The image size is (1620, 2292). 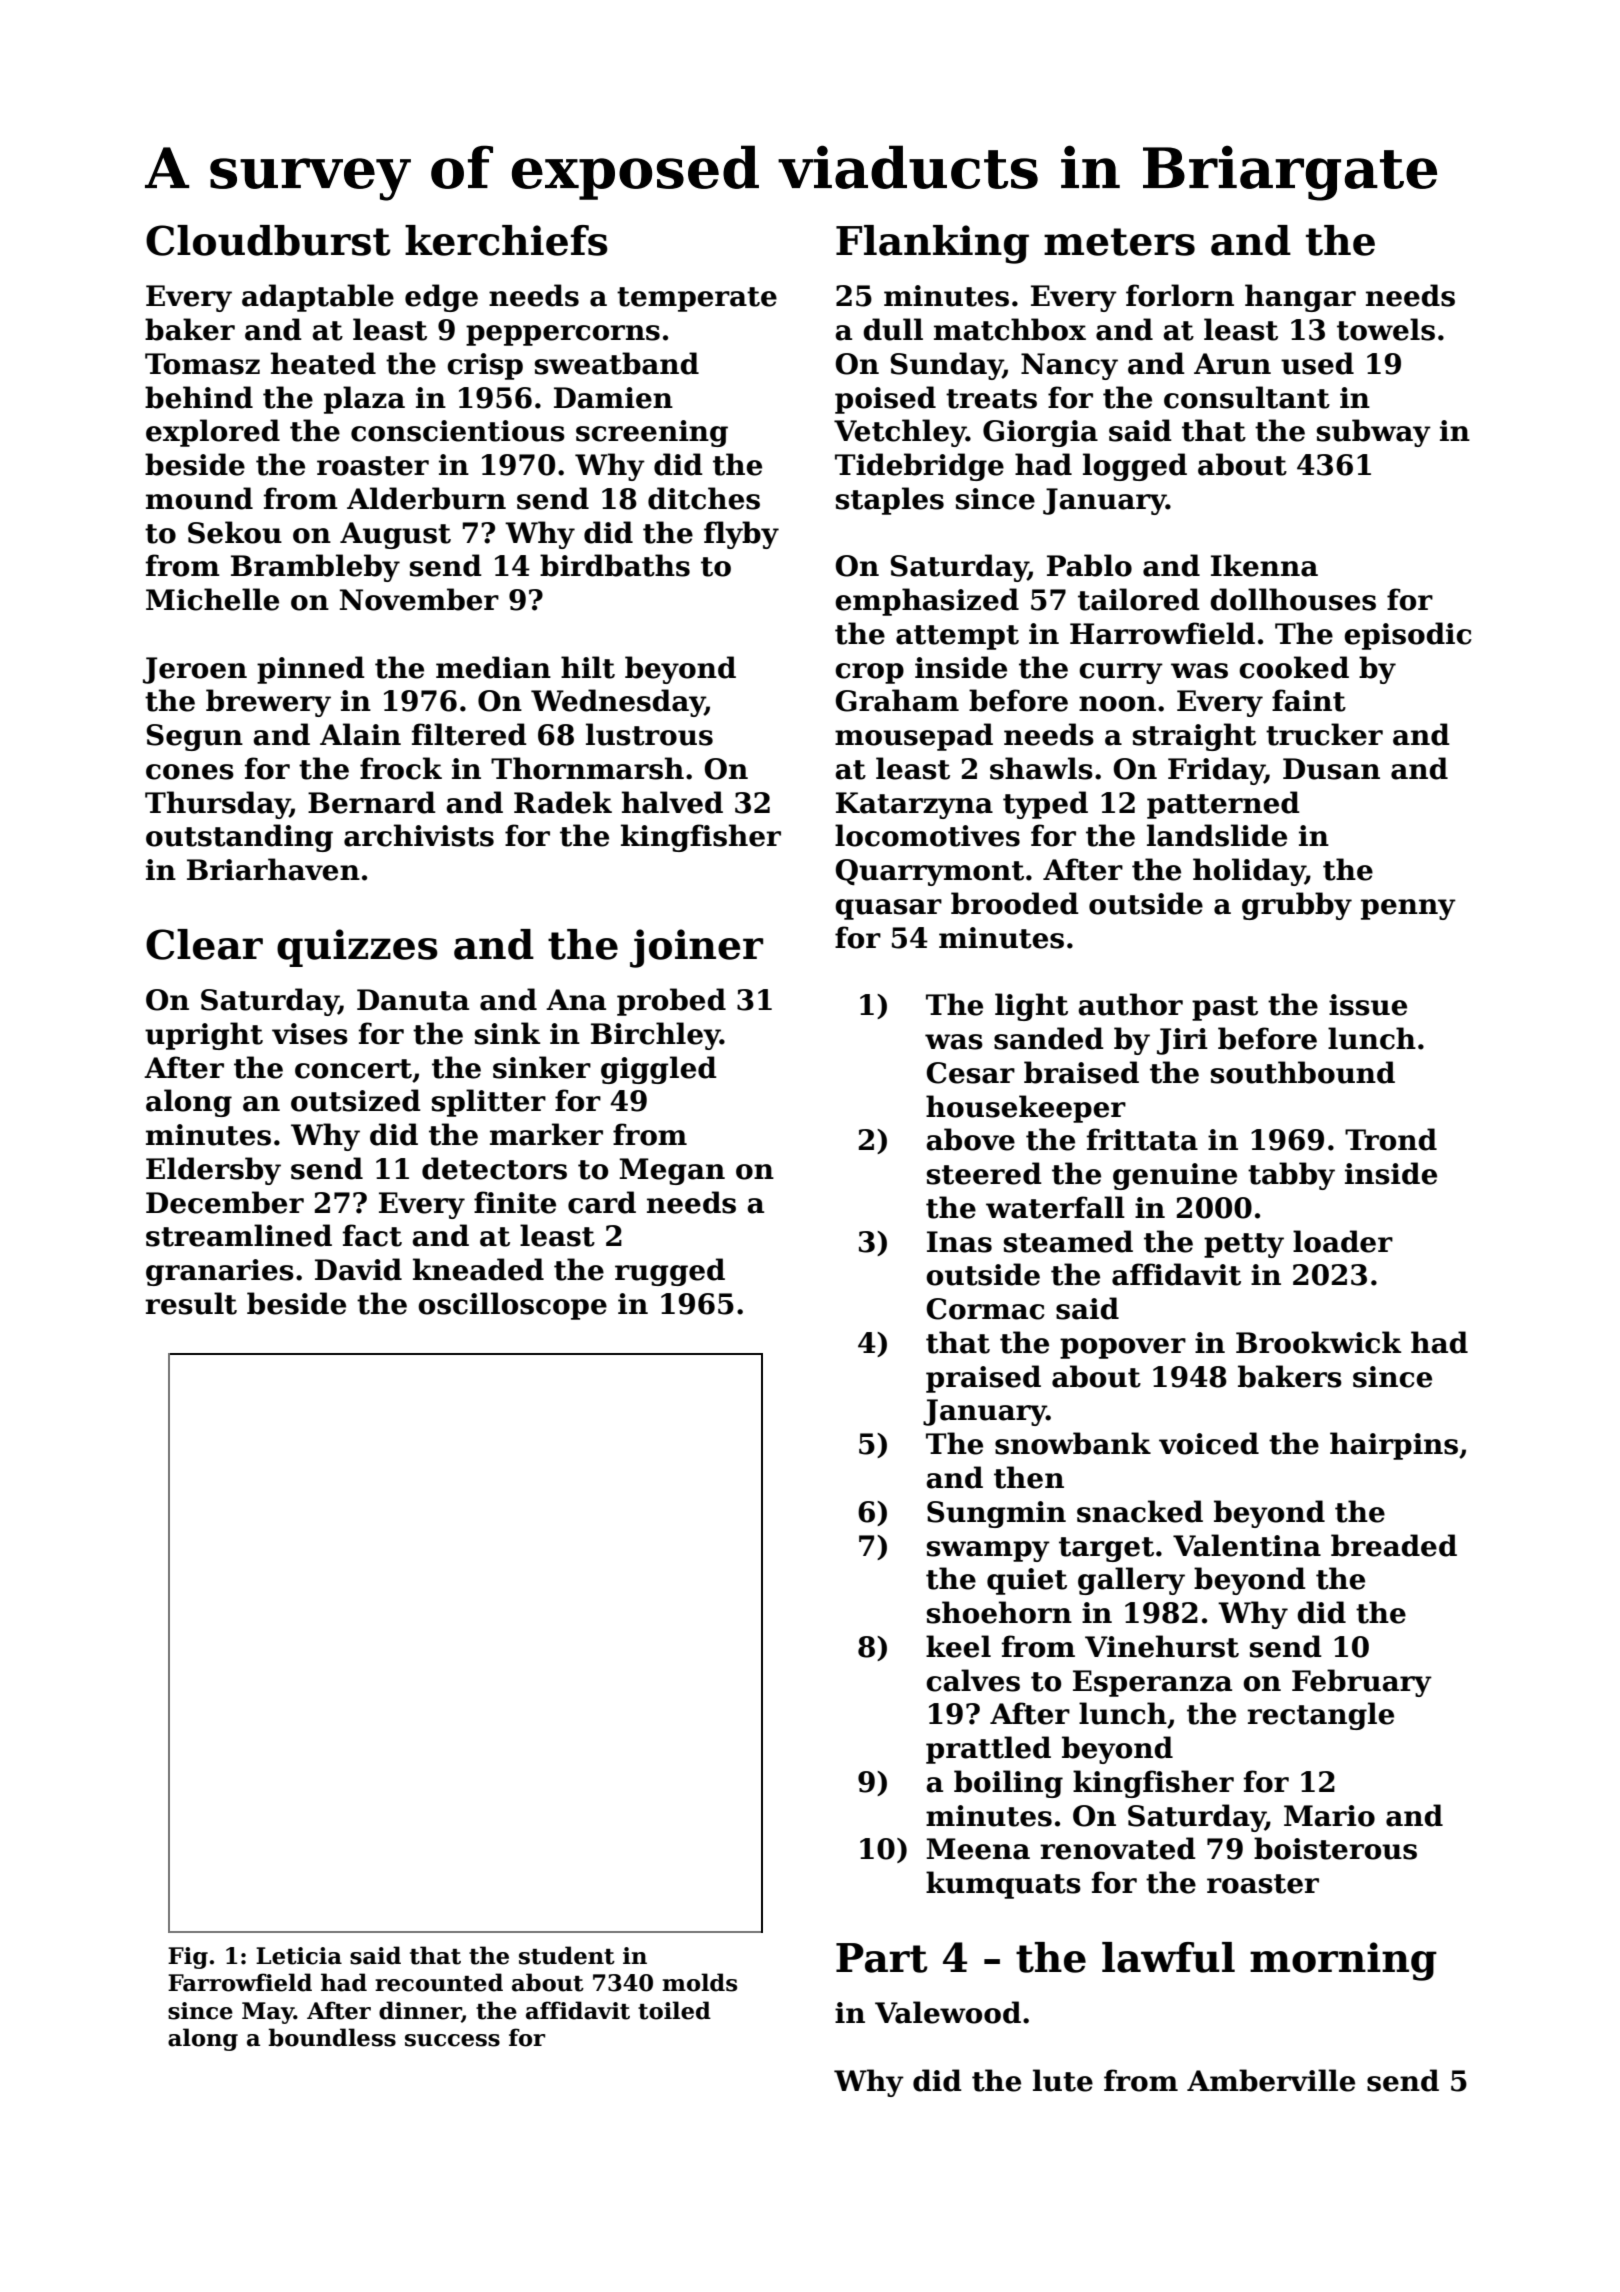 I want to click on giggled, so click(x=659, y=1070).
